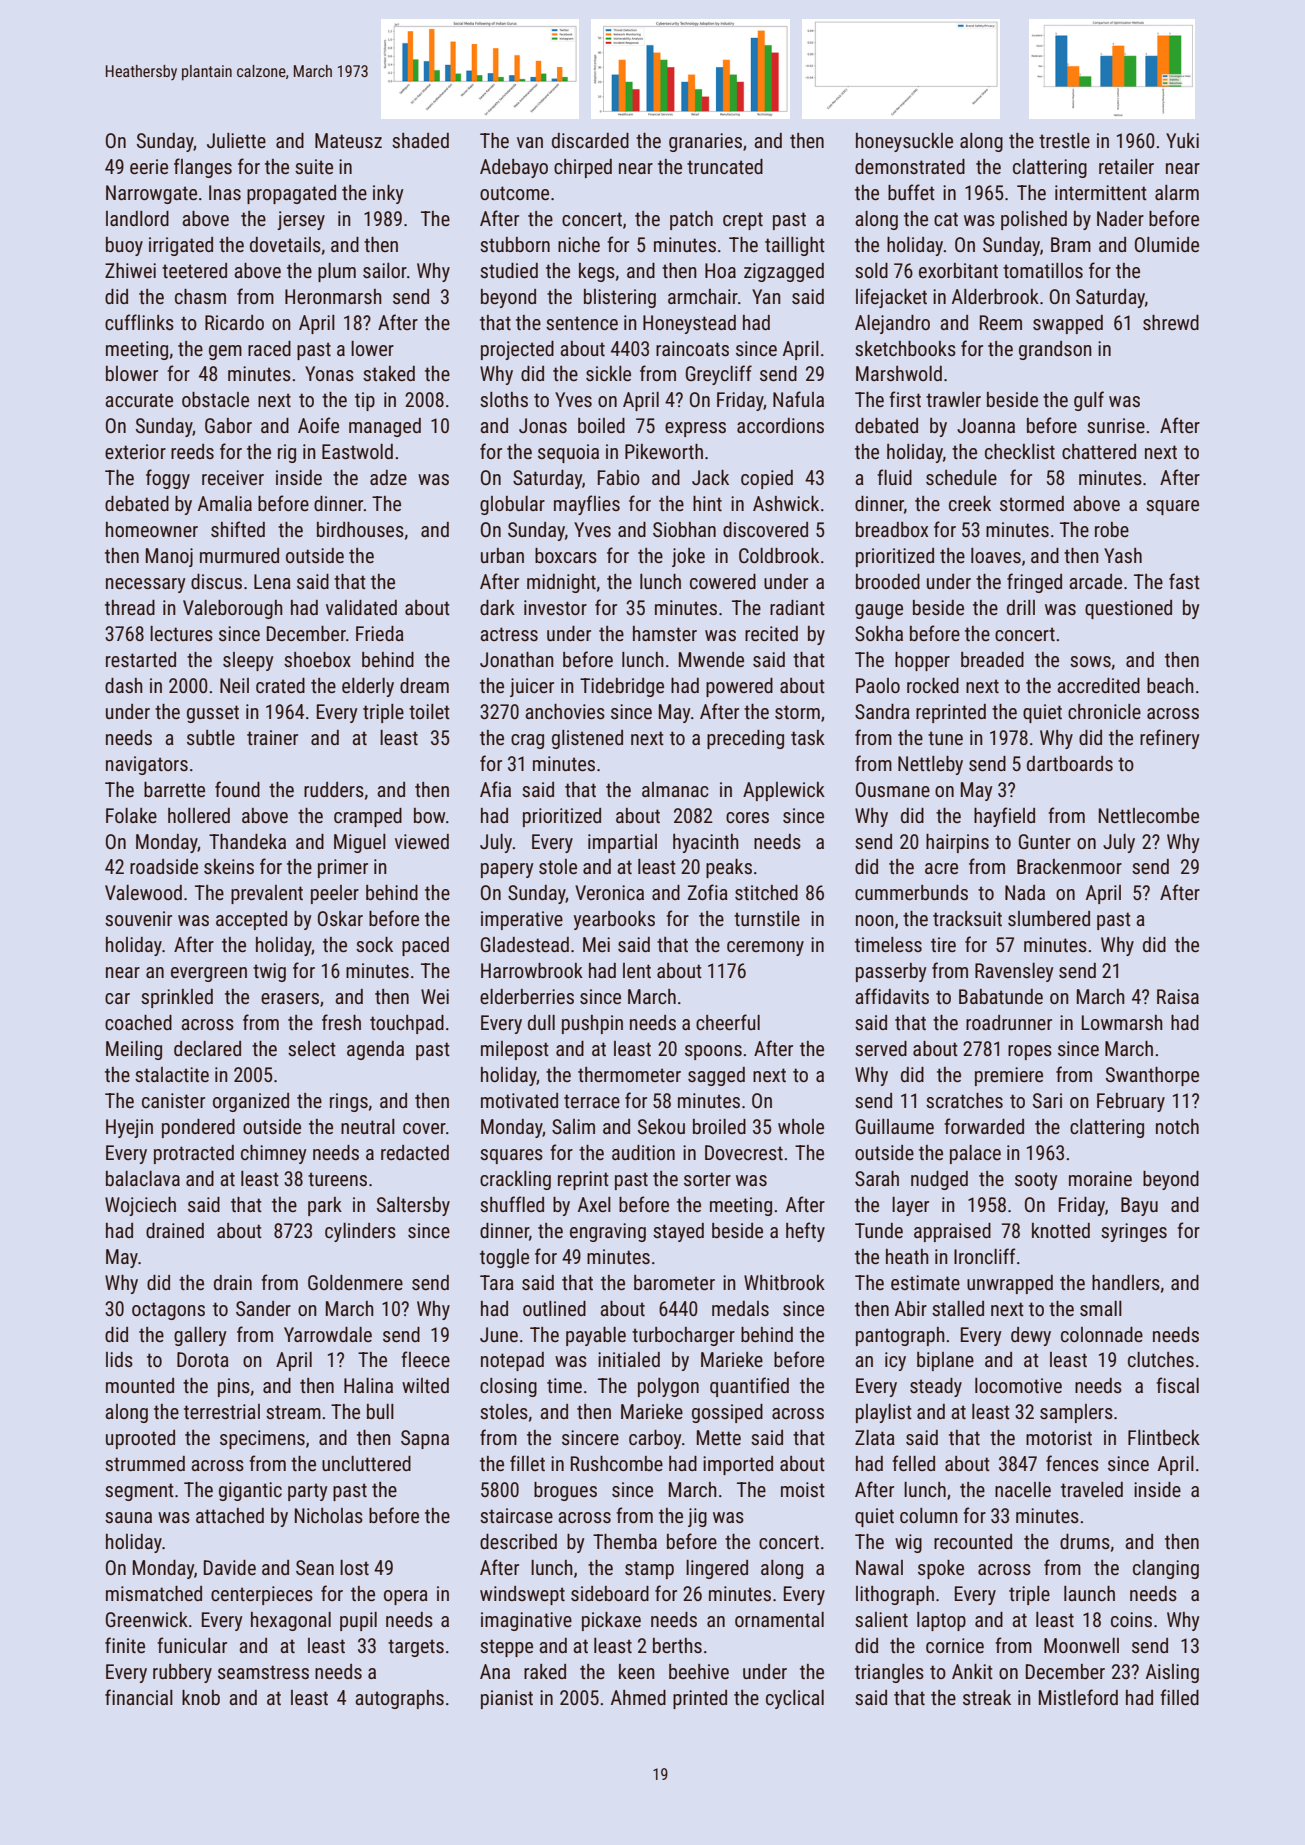 This page has width=1305, height=1845. Describe the element at coordinates (1034, 220) in the page. I see `polished` at that location.
